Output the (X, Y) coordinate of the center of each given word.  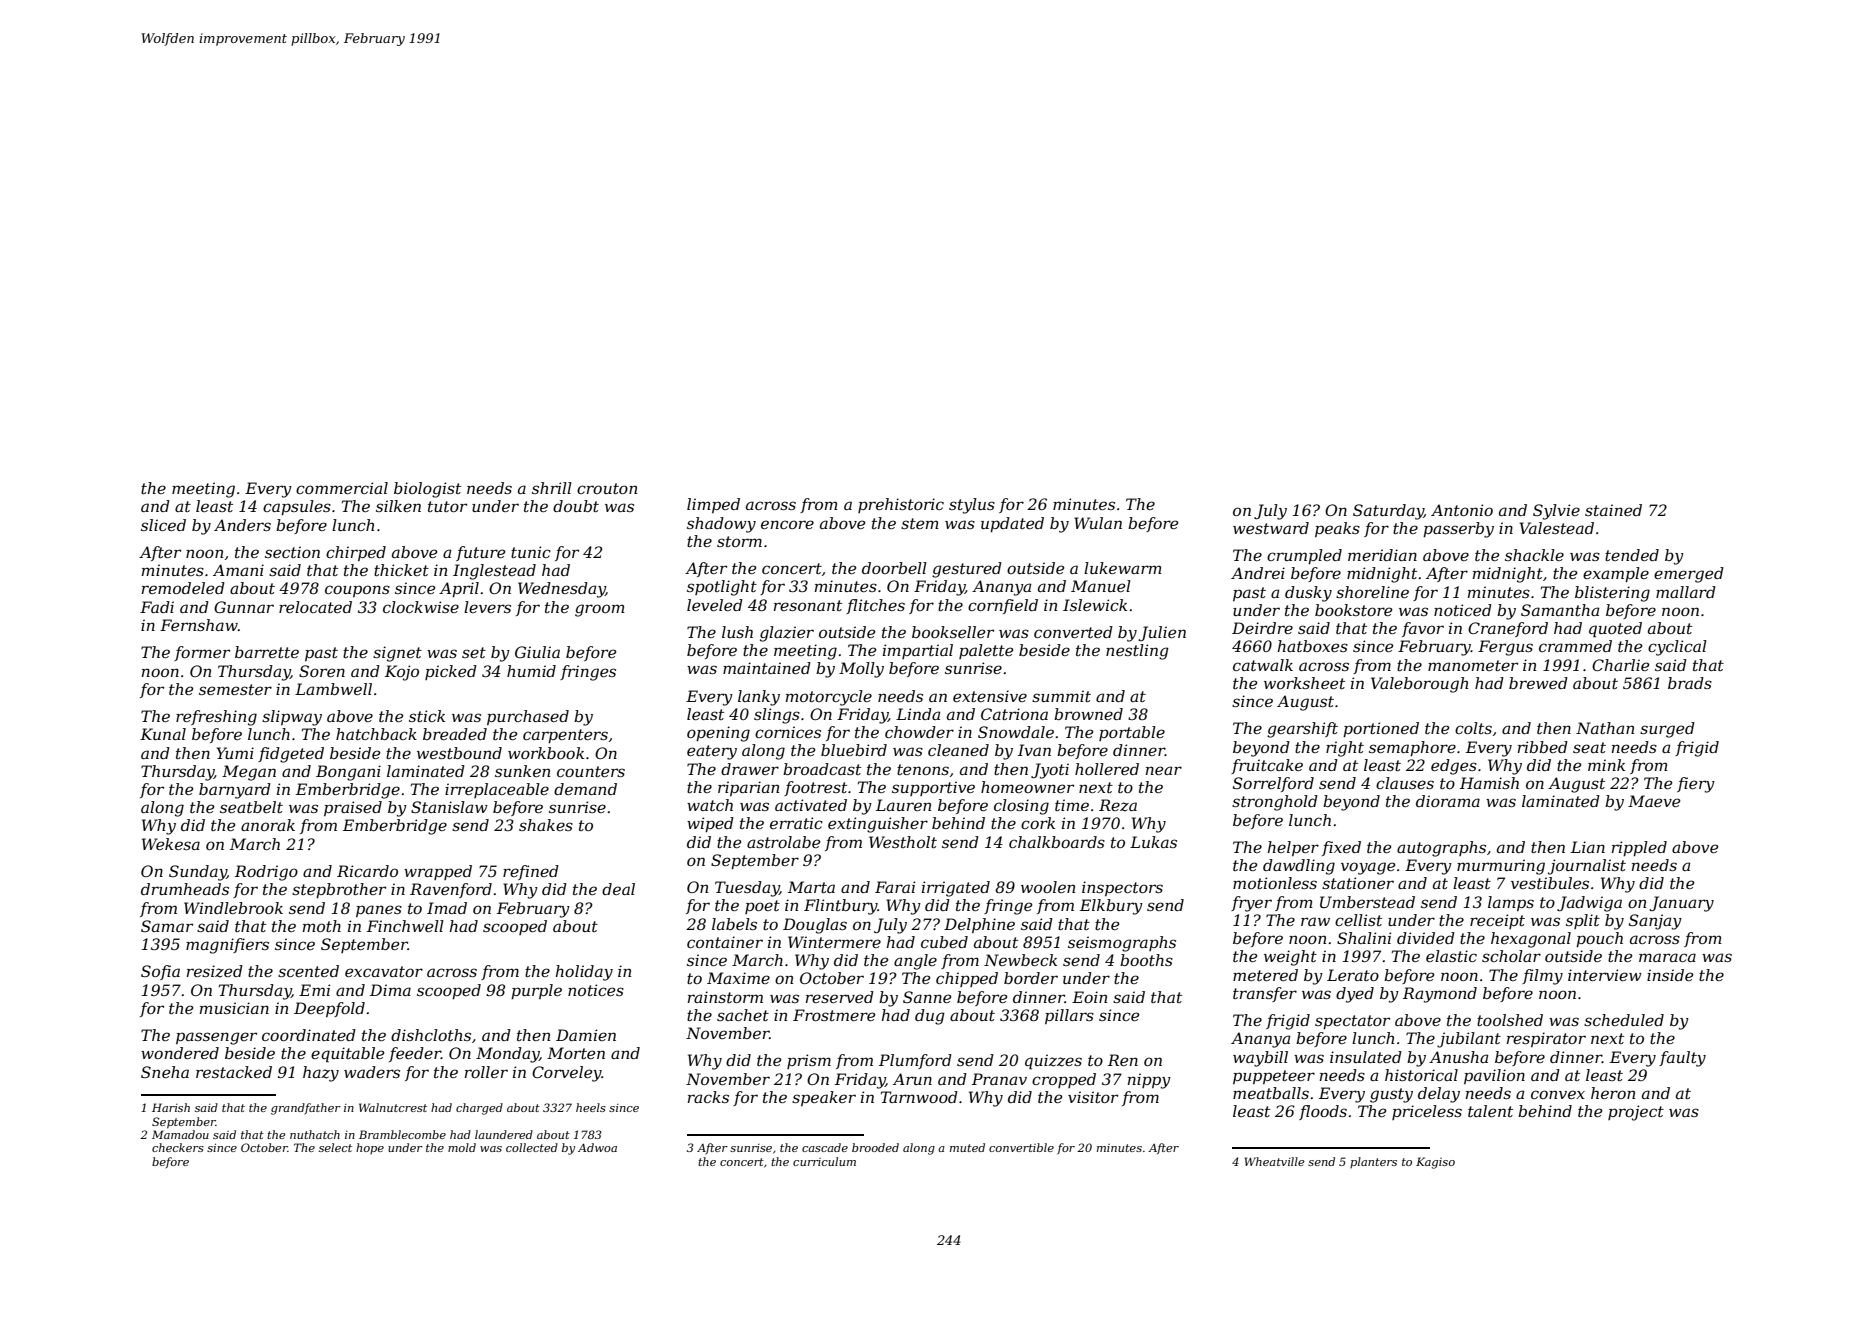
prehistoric (901, 505)
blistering (1612, 594)
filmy (1542, 977)
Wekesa (171, 844)
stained (1613, 510)
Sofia (160, 972)
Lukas (1153, 842)
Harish (171, 1107)
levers (487, 607)
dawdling (1299, 867)
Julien (1162, 633)
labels (734, 924)
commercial (342, 488)
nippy (1149, 1081)
